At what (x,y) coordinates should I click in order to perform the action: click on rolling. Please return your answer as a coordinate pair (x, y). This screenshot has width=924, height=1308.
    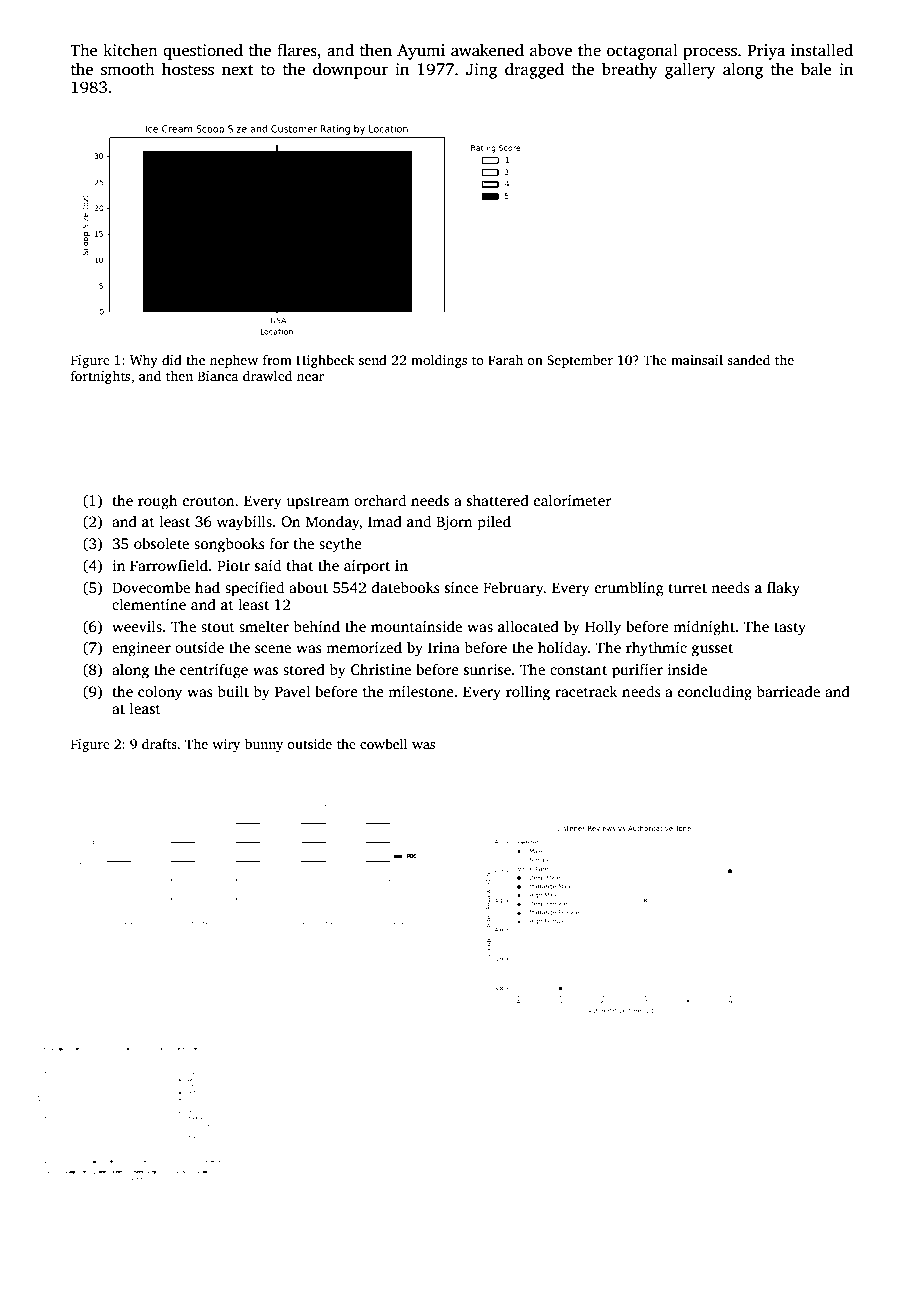
    Looking at the image, I should click on (528, 693).
